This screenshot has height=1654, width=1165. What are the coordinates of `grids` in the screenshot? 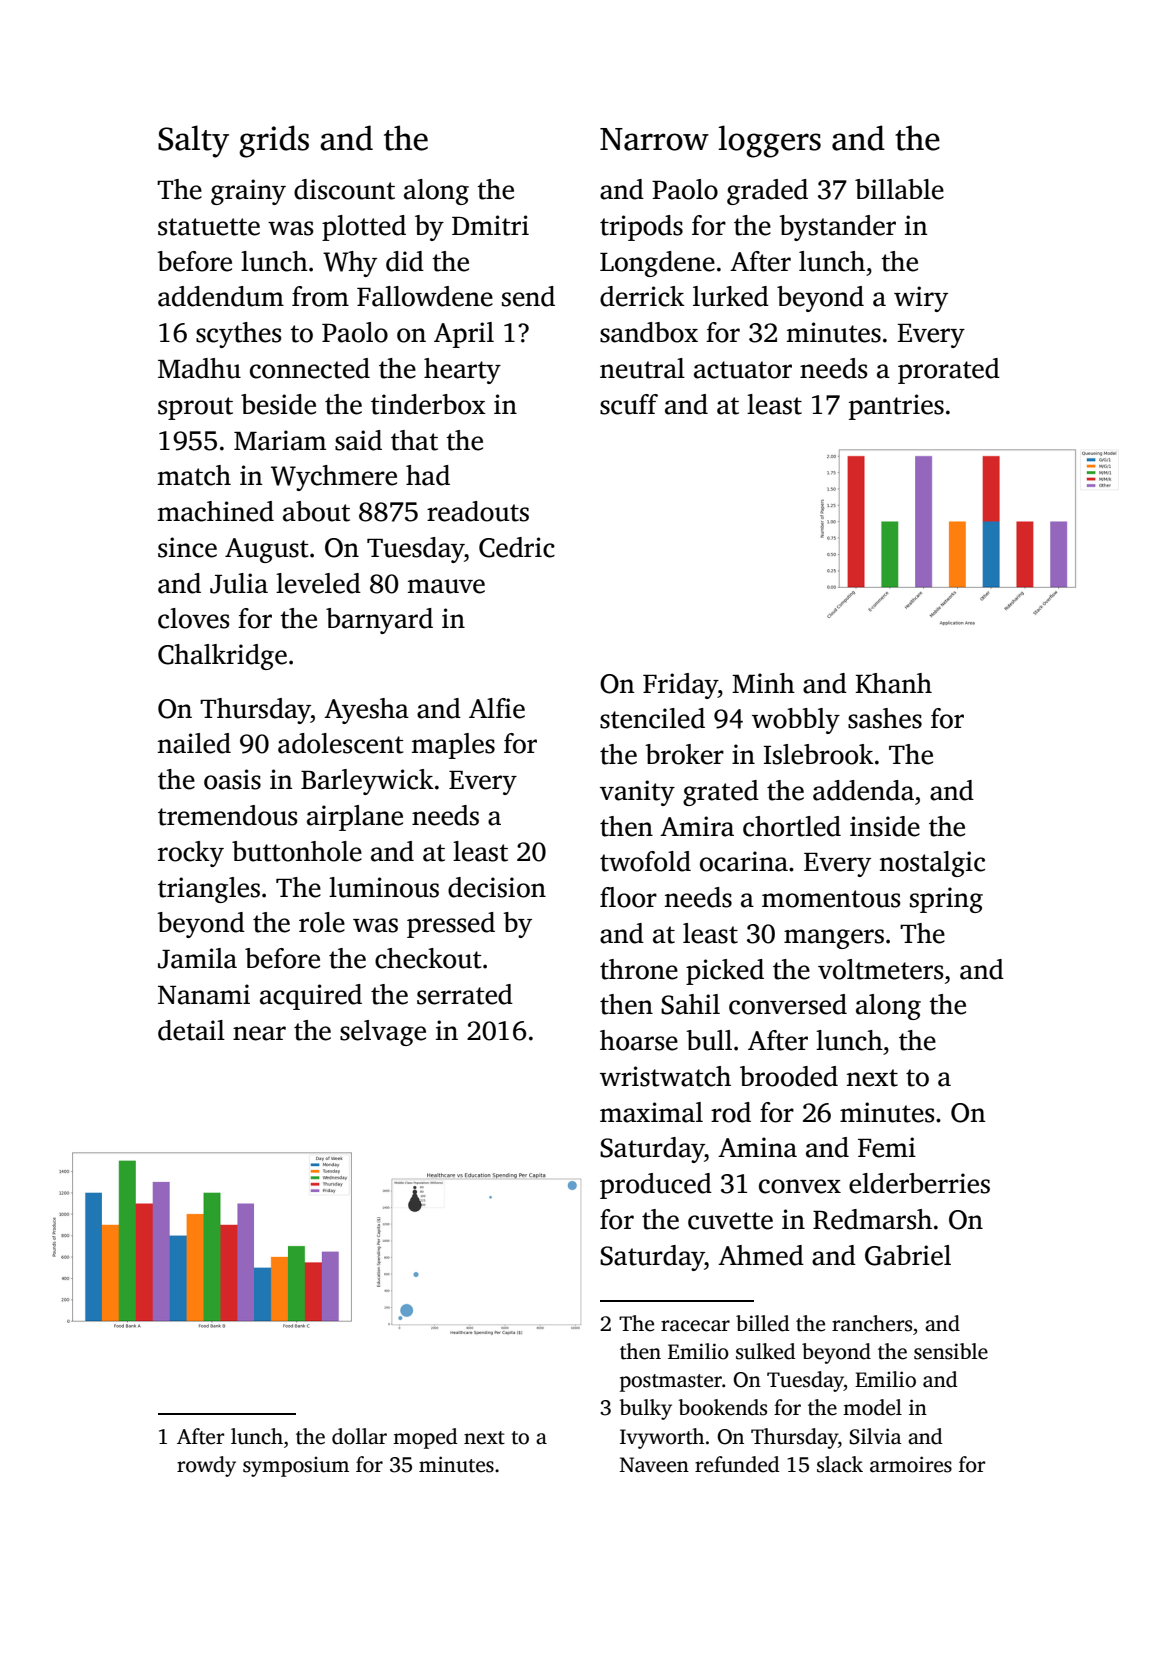 It's located at (274, 141).
